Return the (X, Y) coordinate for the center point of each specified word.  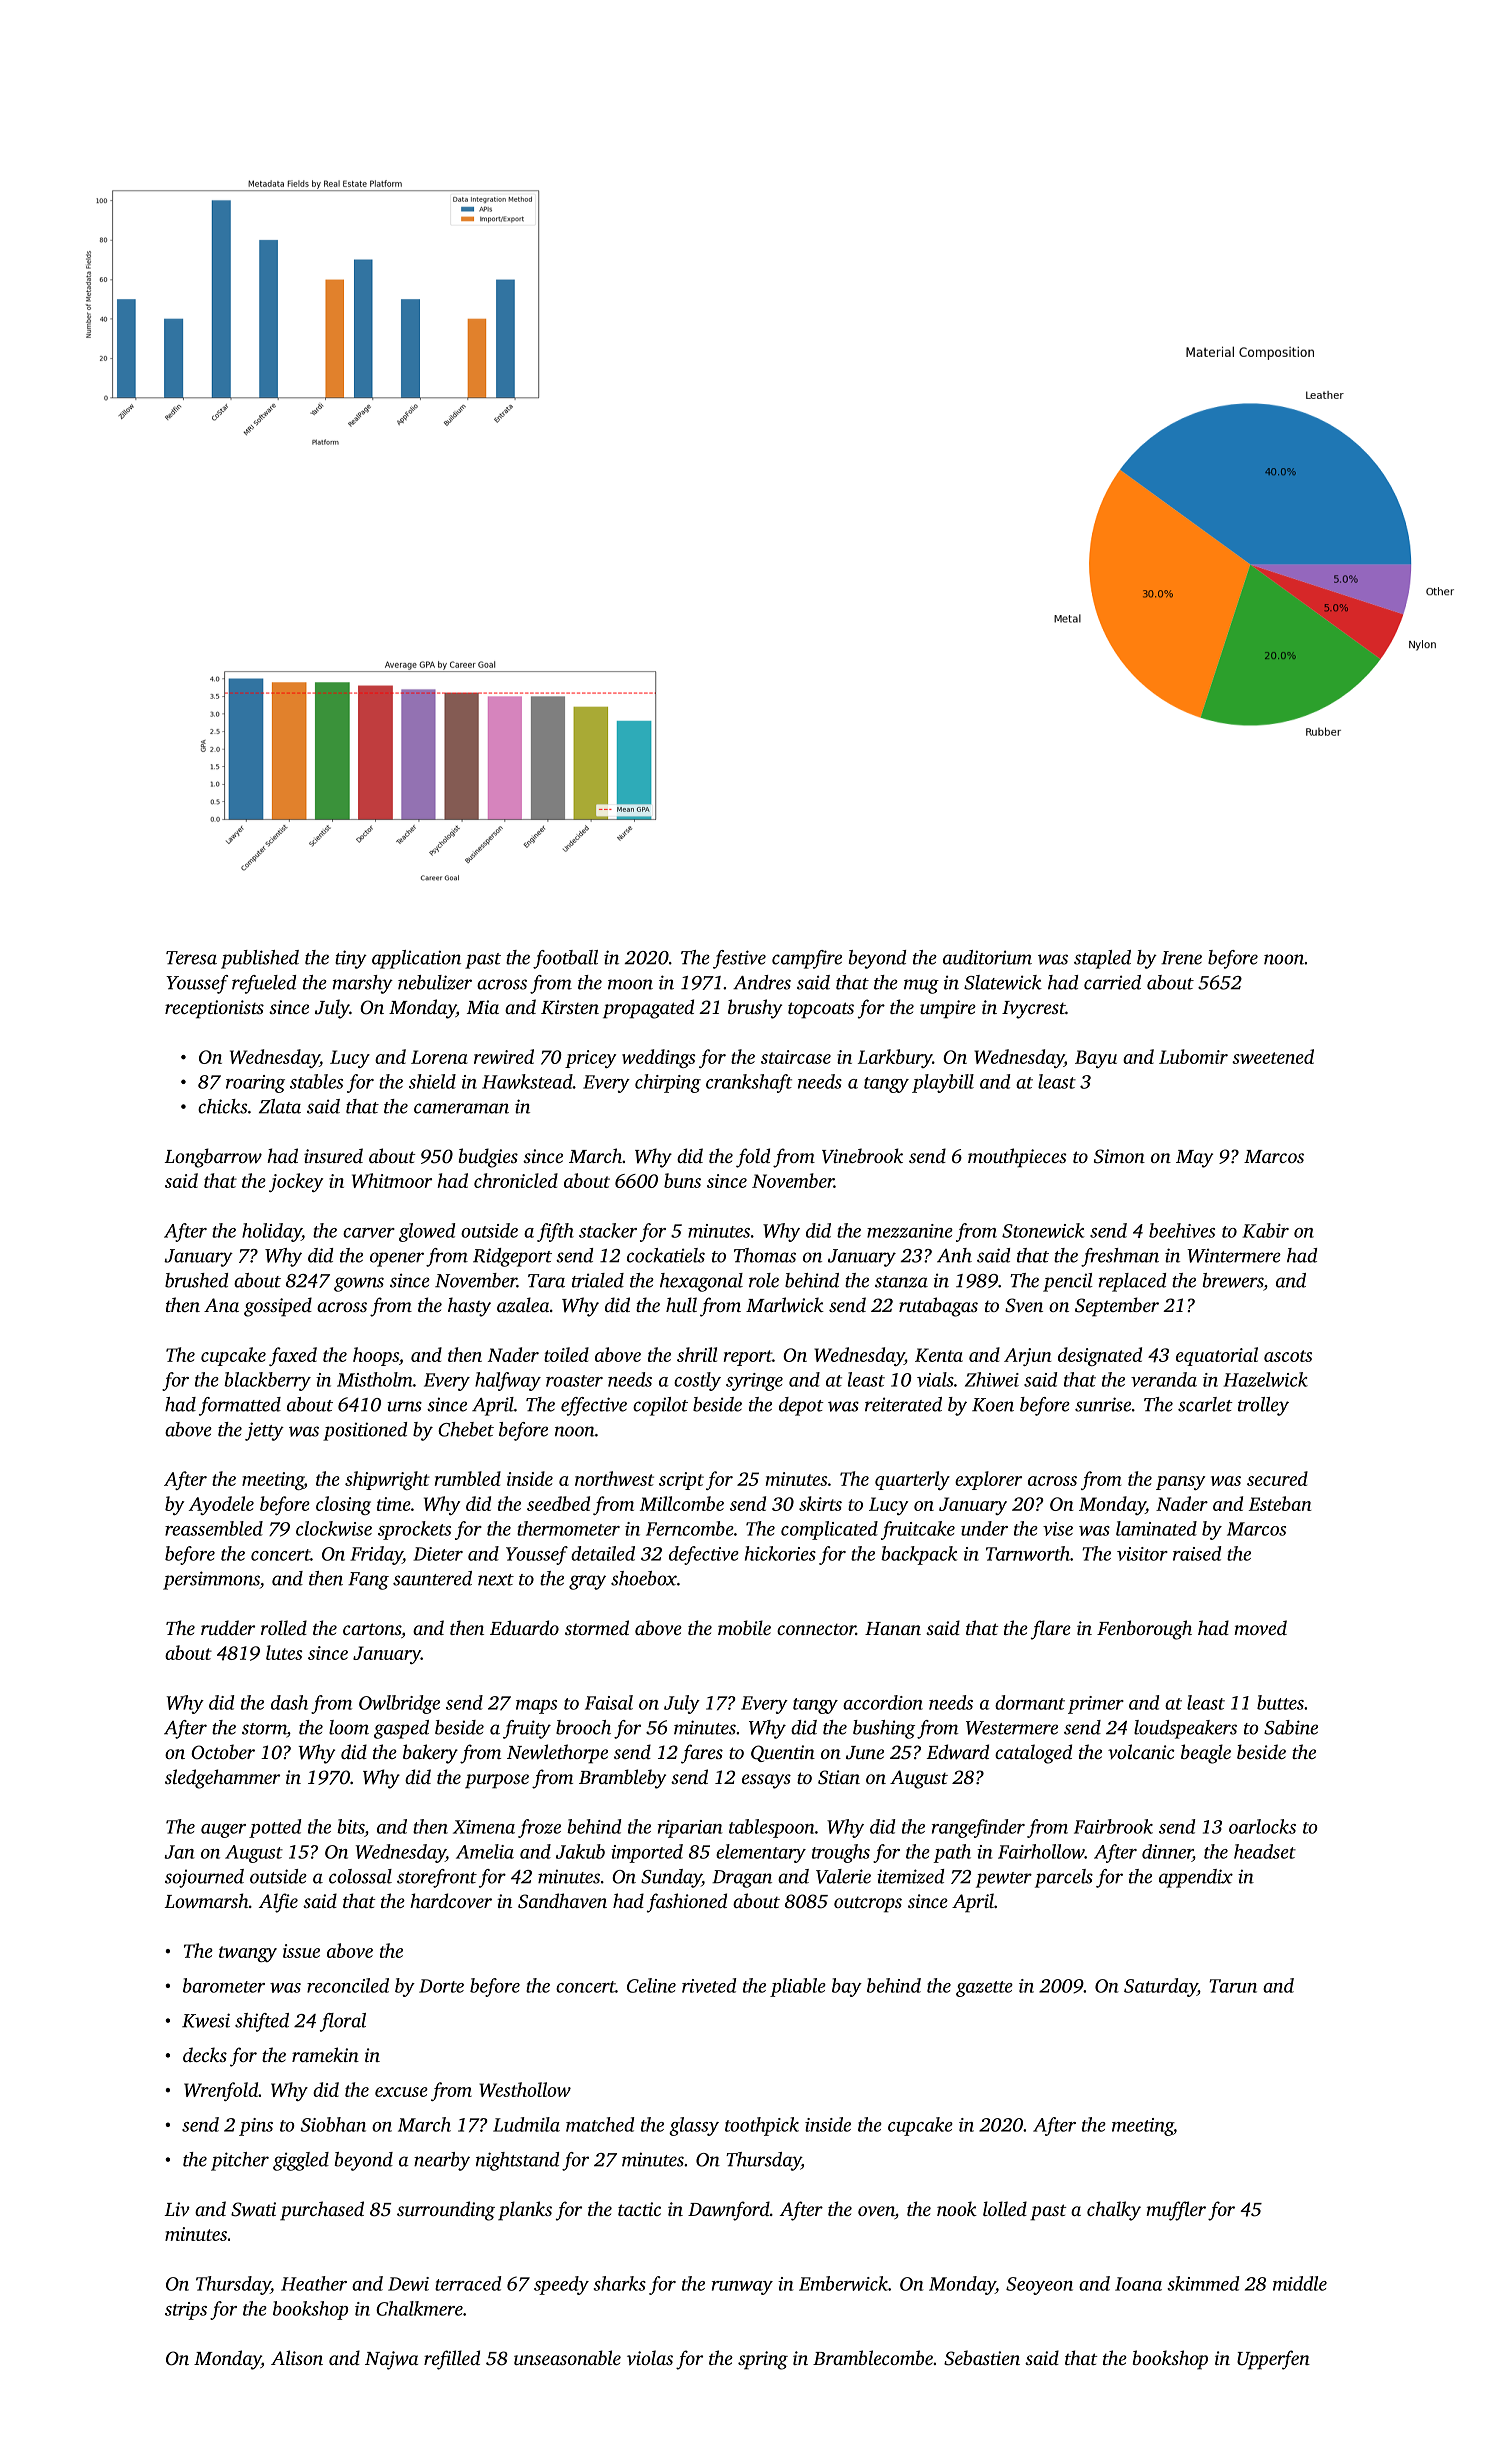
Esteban (1280, 1503)
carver (369, 1233)
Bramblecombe (873, 2357)
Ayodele (221, 1505)
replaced (1132, 1282)
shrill (697, 1354)
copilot (660, 1406)
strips (186, 2311)
